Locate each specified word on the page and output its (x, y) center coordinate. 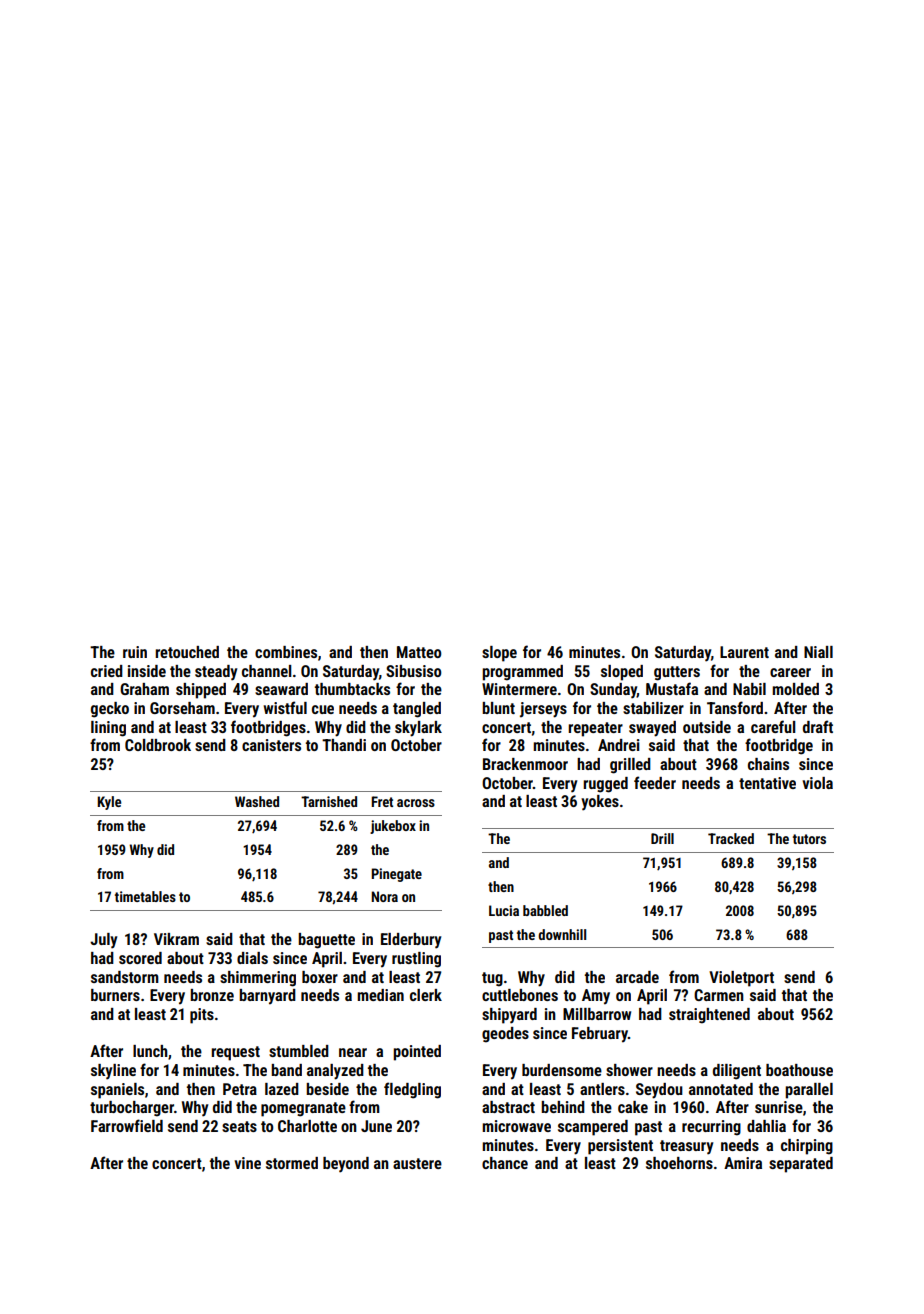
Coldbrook (158, 745)
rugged (605, 785)
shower (629, 1070)
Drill (662, 838)
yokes (600, 803)
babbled (545, 910)
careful (773, 726)
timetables (145, 896)
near (353, 1052)
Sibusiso (413, 671)
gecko (110, 710)
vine (247, 1163)
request (235, 1053)
